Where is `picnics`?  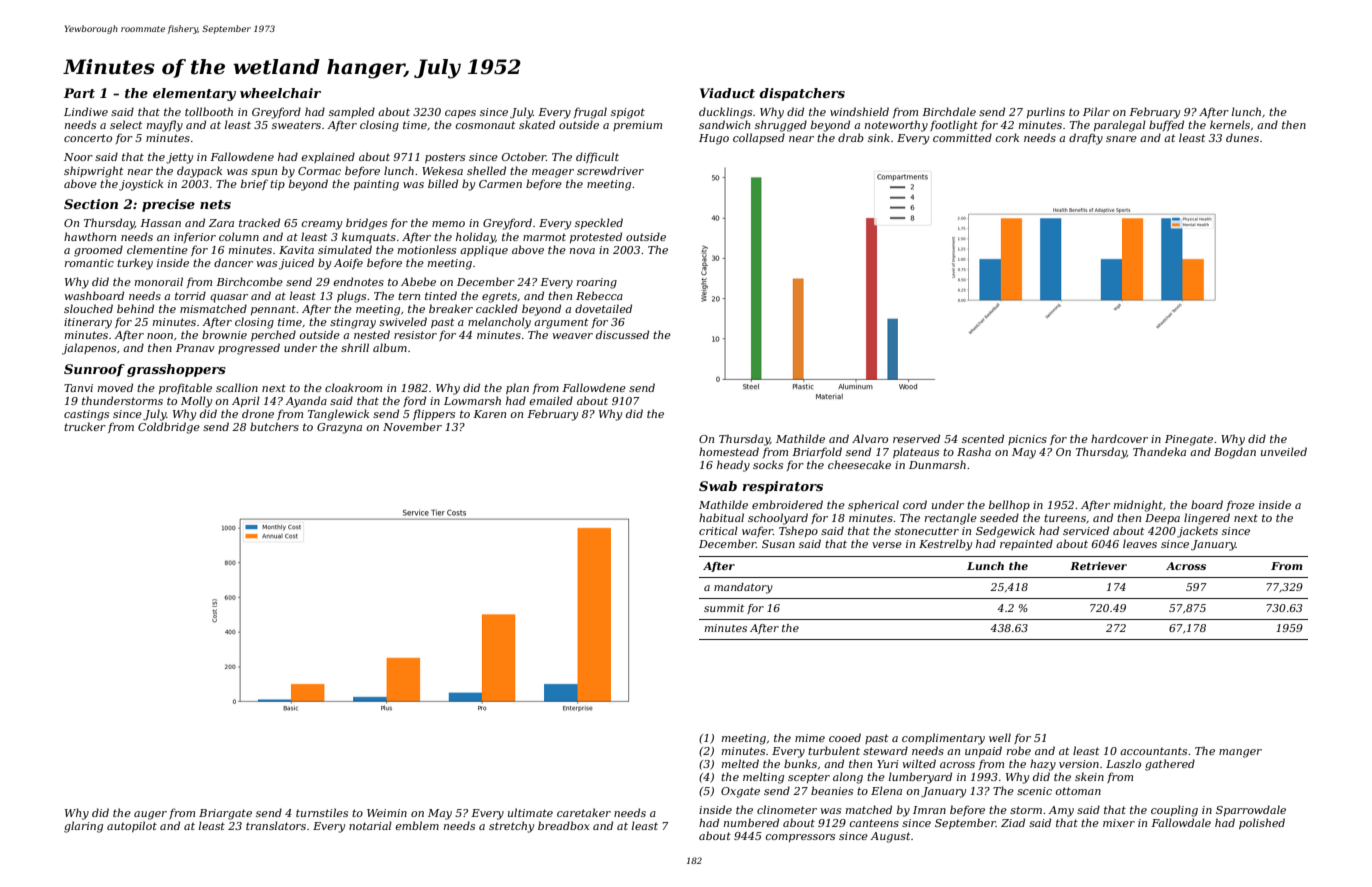
picnics is located at coordinates (1027, 440).
